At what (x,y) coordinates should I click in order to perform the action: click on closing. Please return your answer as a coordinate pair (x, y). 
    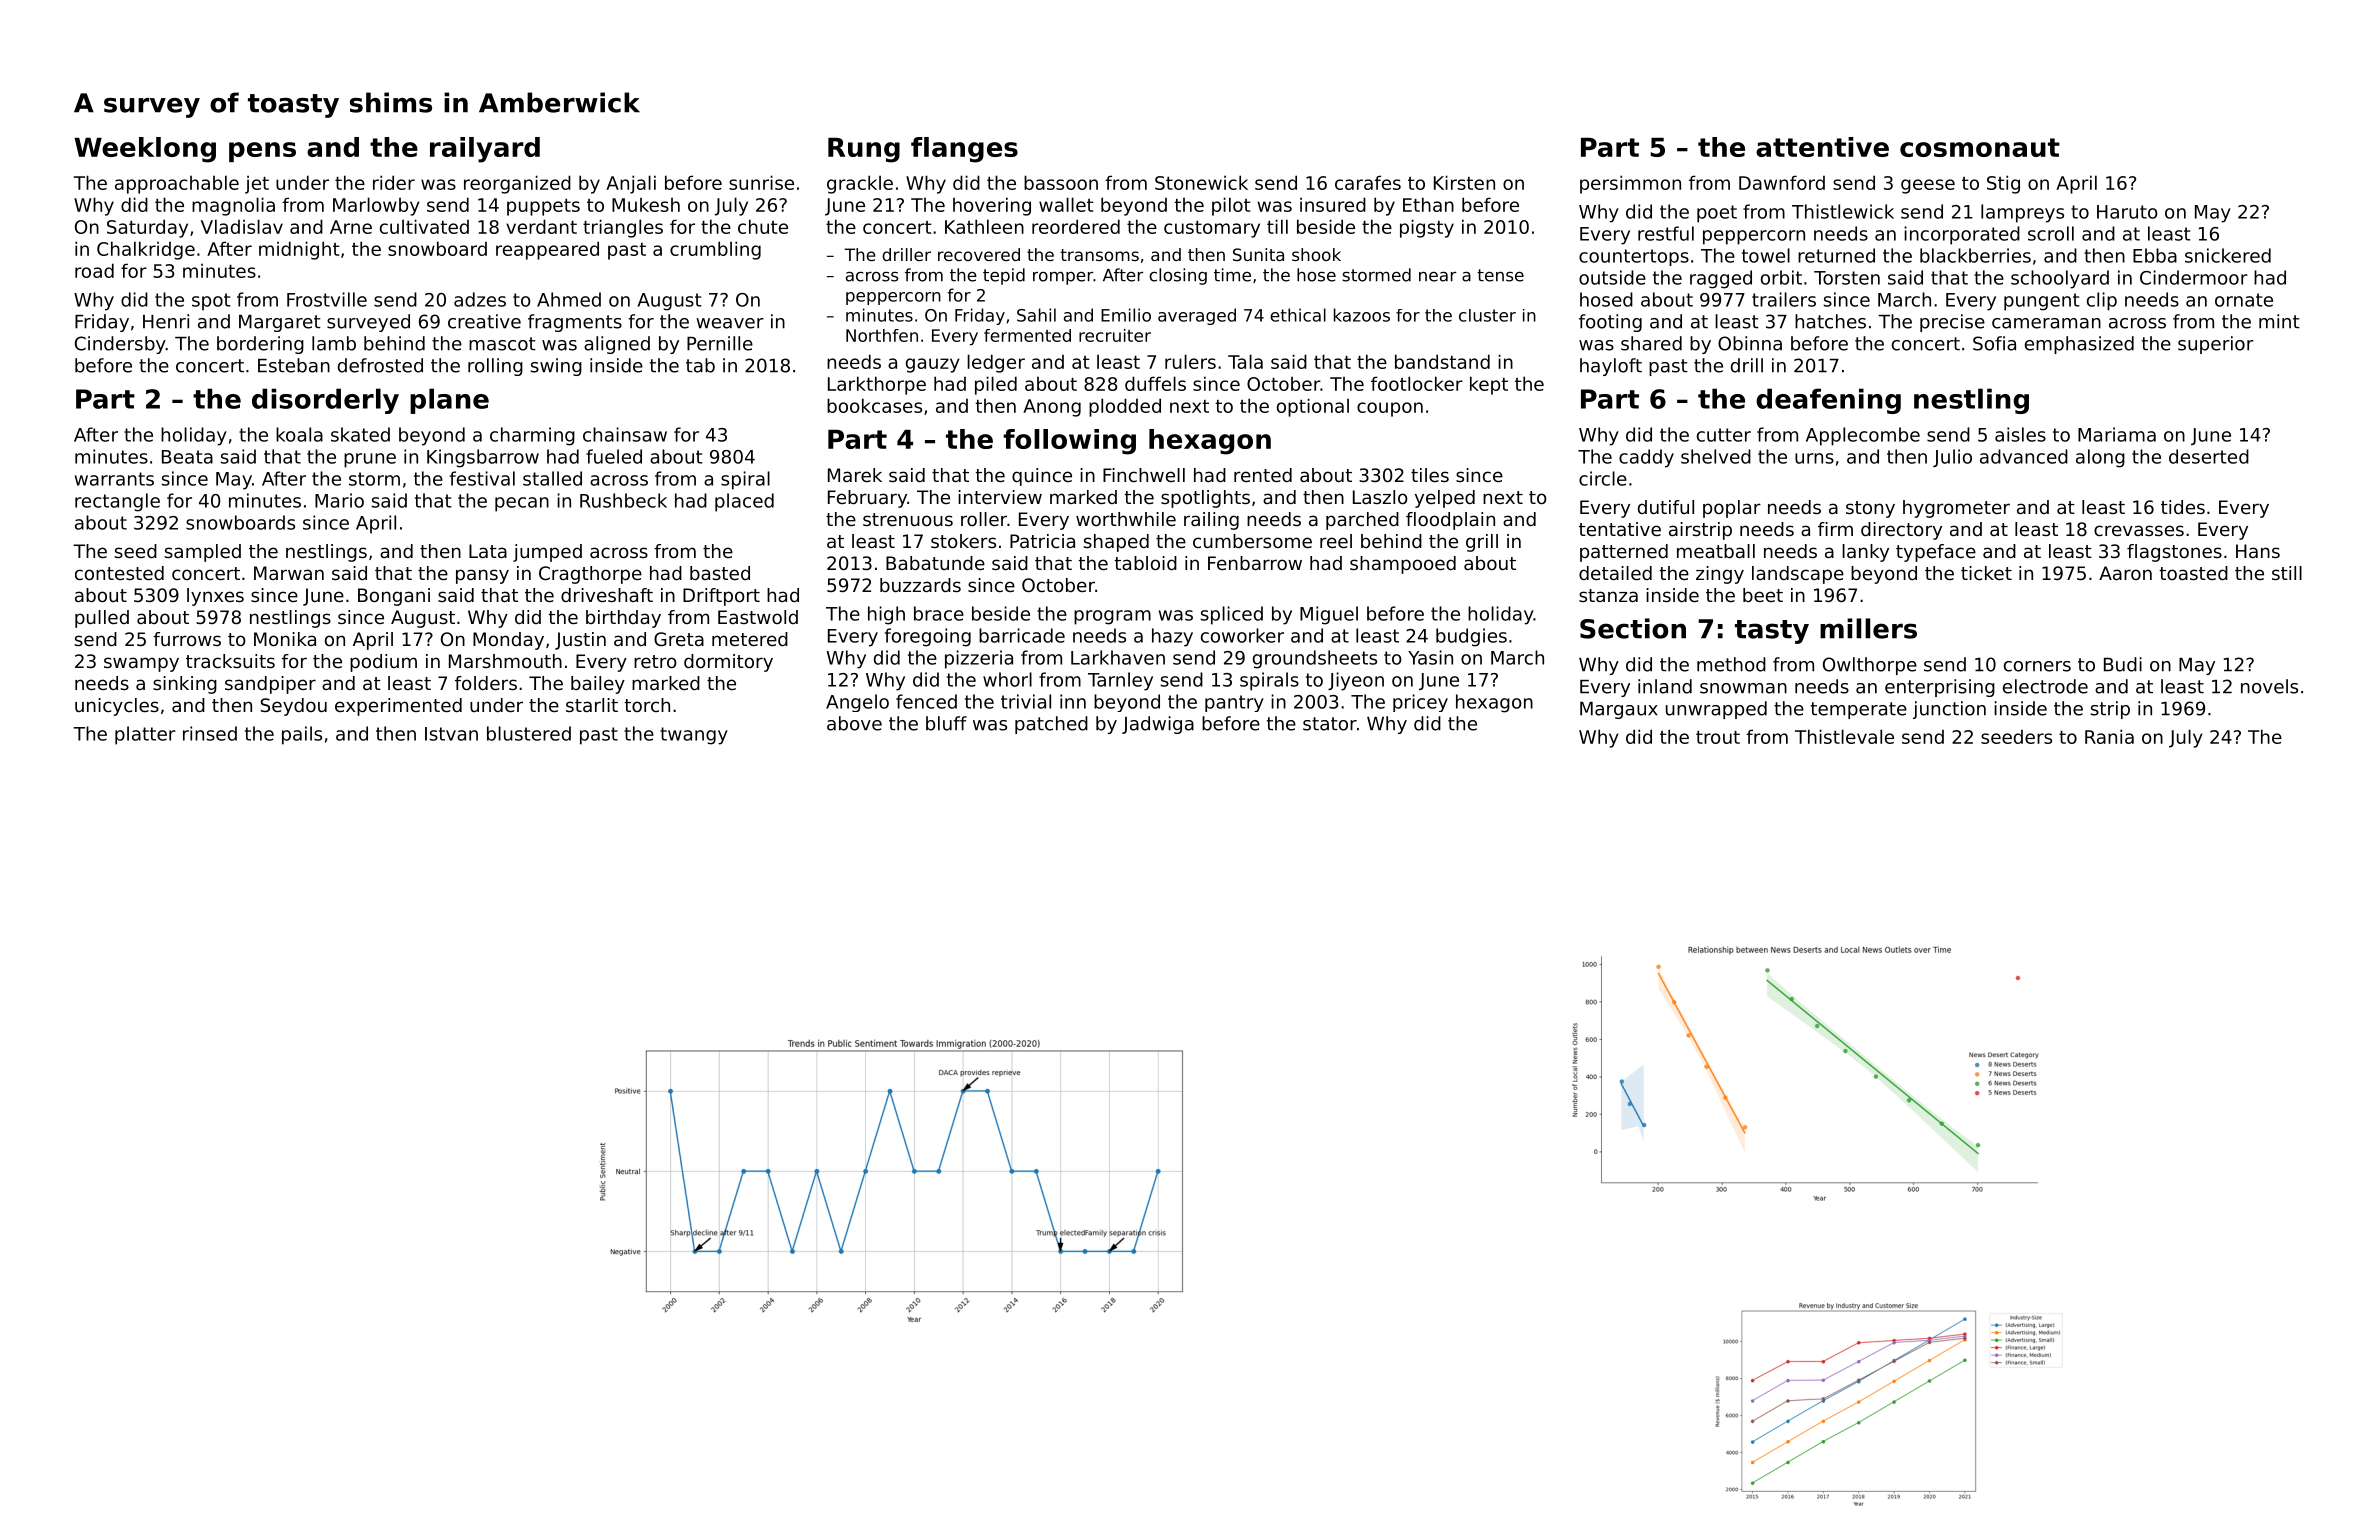
    Looking at the image, I should click on (1178, 276).
